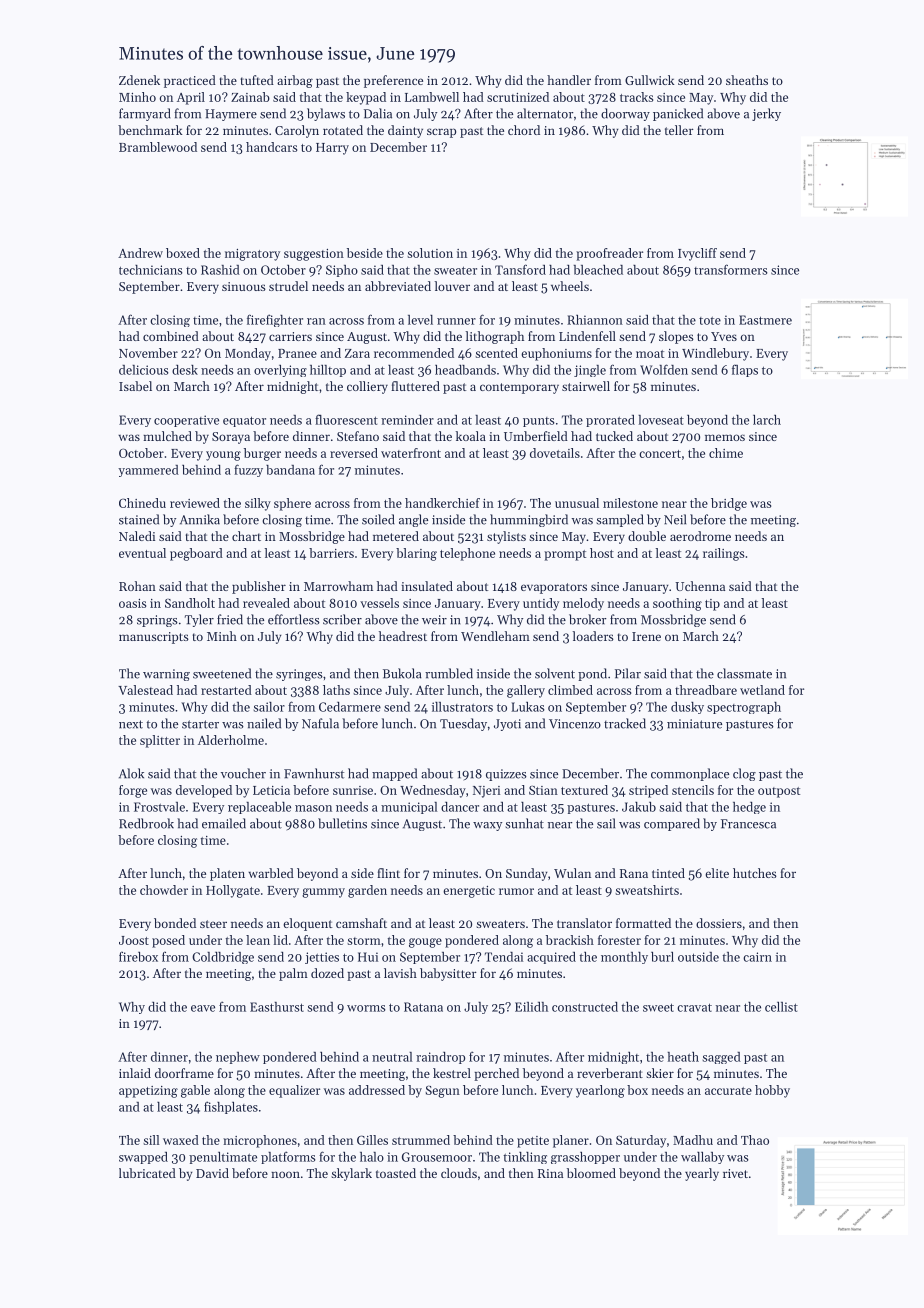 The image size is (924, 1308). What do you see at coordinates (569, 80) in the screenshot?
I see `handler` at bounding box center [569, 80].
